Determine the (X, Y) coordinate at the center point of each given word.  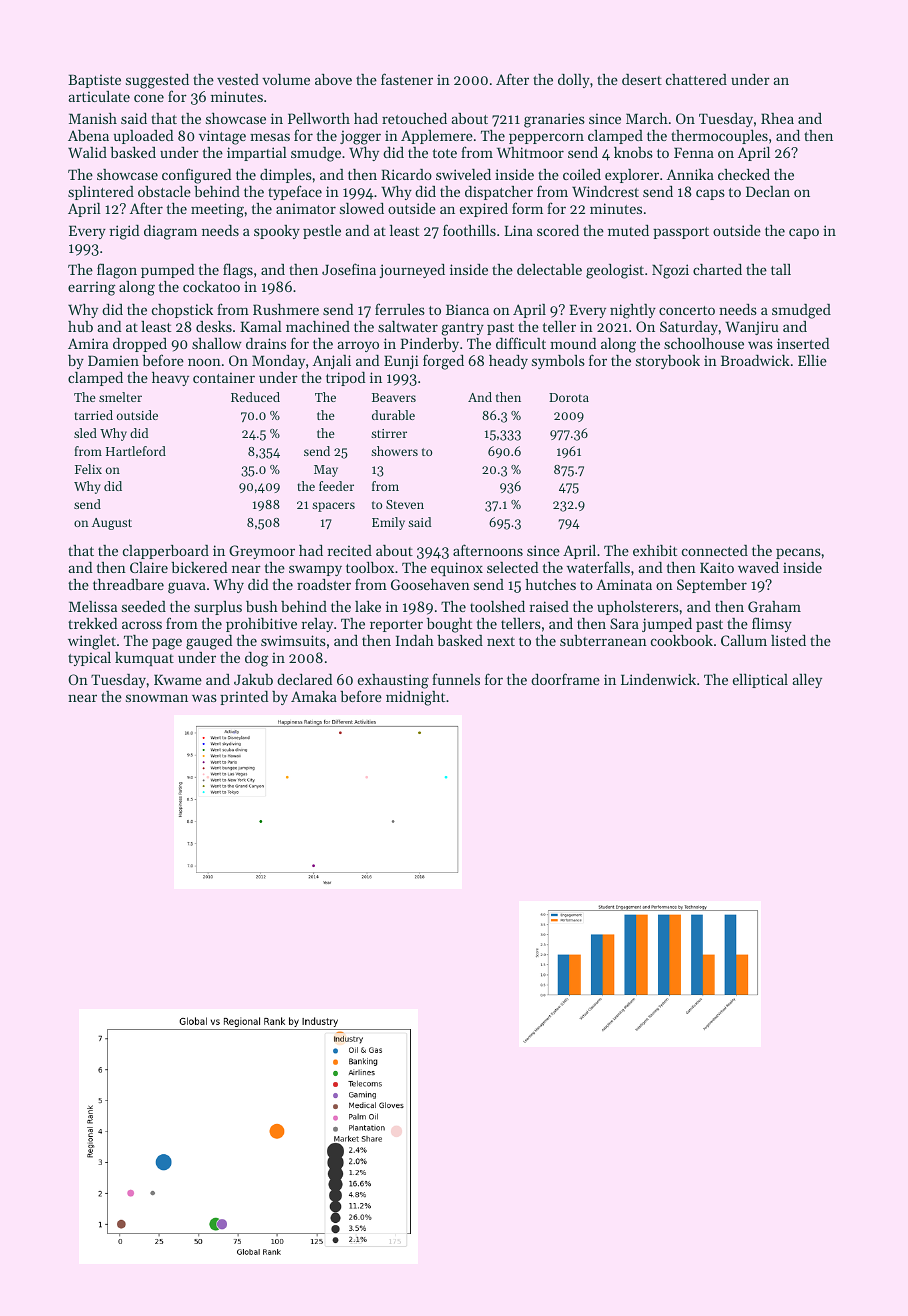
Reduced (255, 397)
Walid (87, 152)
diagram (170, 232)
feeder (336, 486)
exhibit (655, 550)
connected (715, 550)
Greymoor (262, 552)
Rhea (777, 118)
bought (449, 625)
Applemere (437, 137)
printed (244, 698)
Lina (518, 230)
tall (781, 269)
